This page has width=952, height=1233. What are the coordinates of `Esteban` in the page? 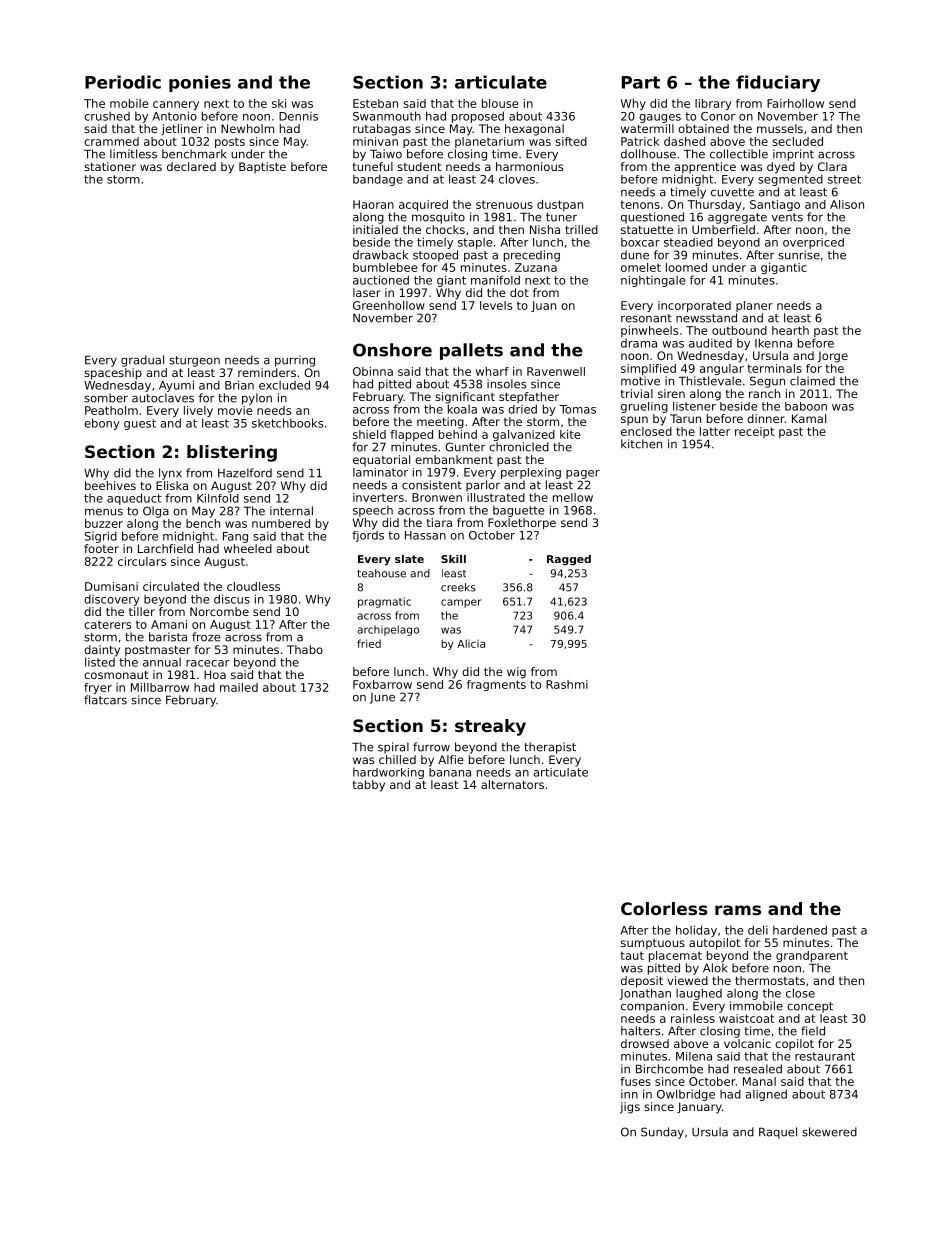 It's located at (375, 103).
